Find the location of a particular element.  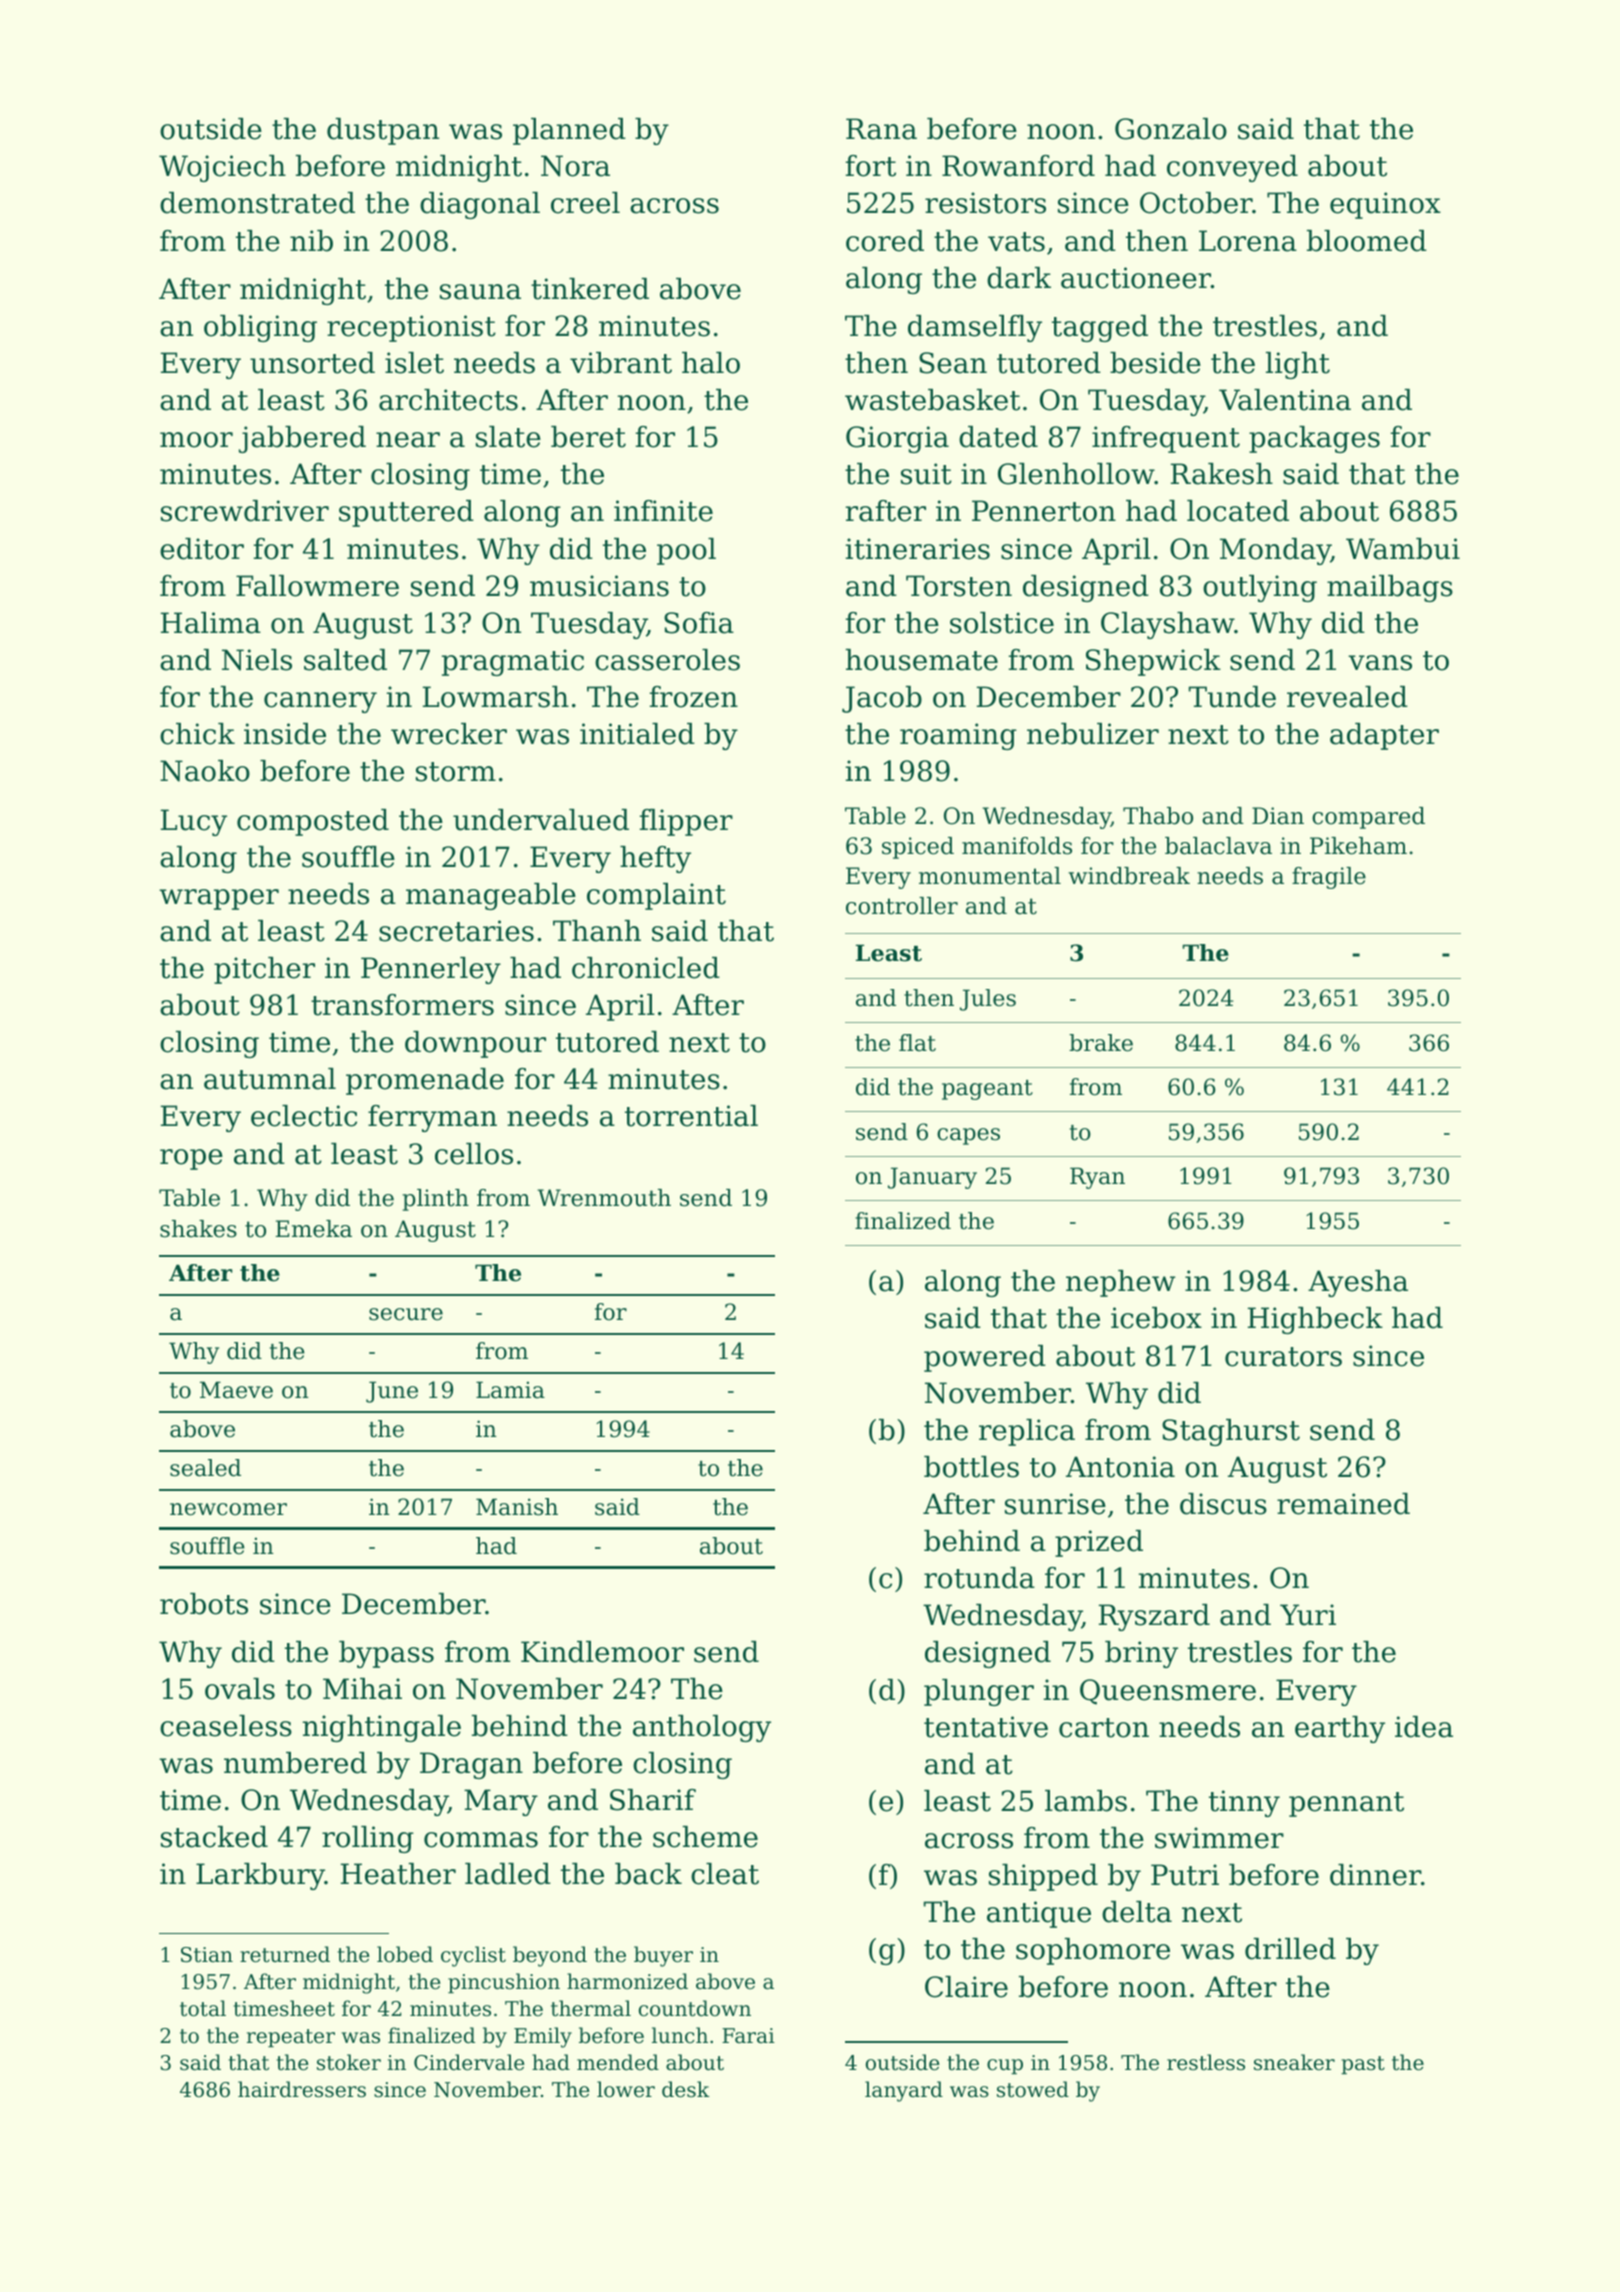

desk is located at coordinates (685, 2089).
